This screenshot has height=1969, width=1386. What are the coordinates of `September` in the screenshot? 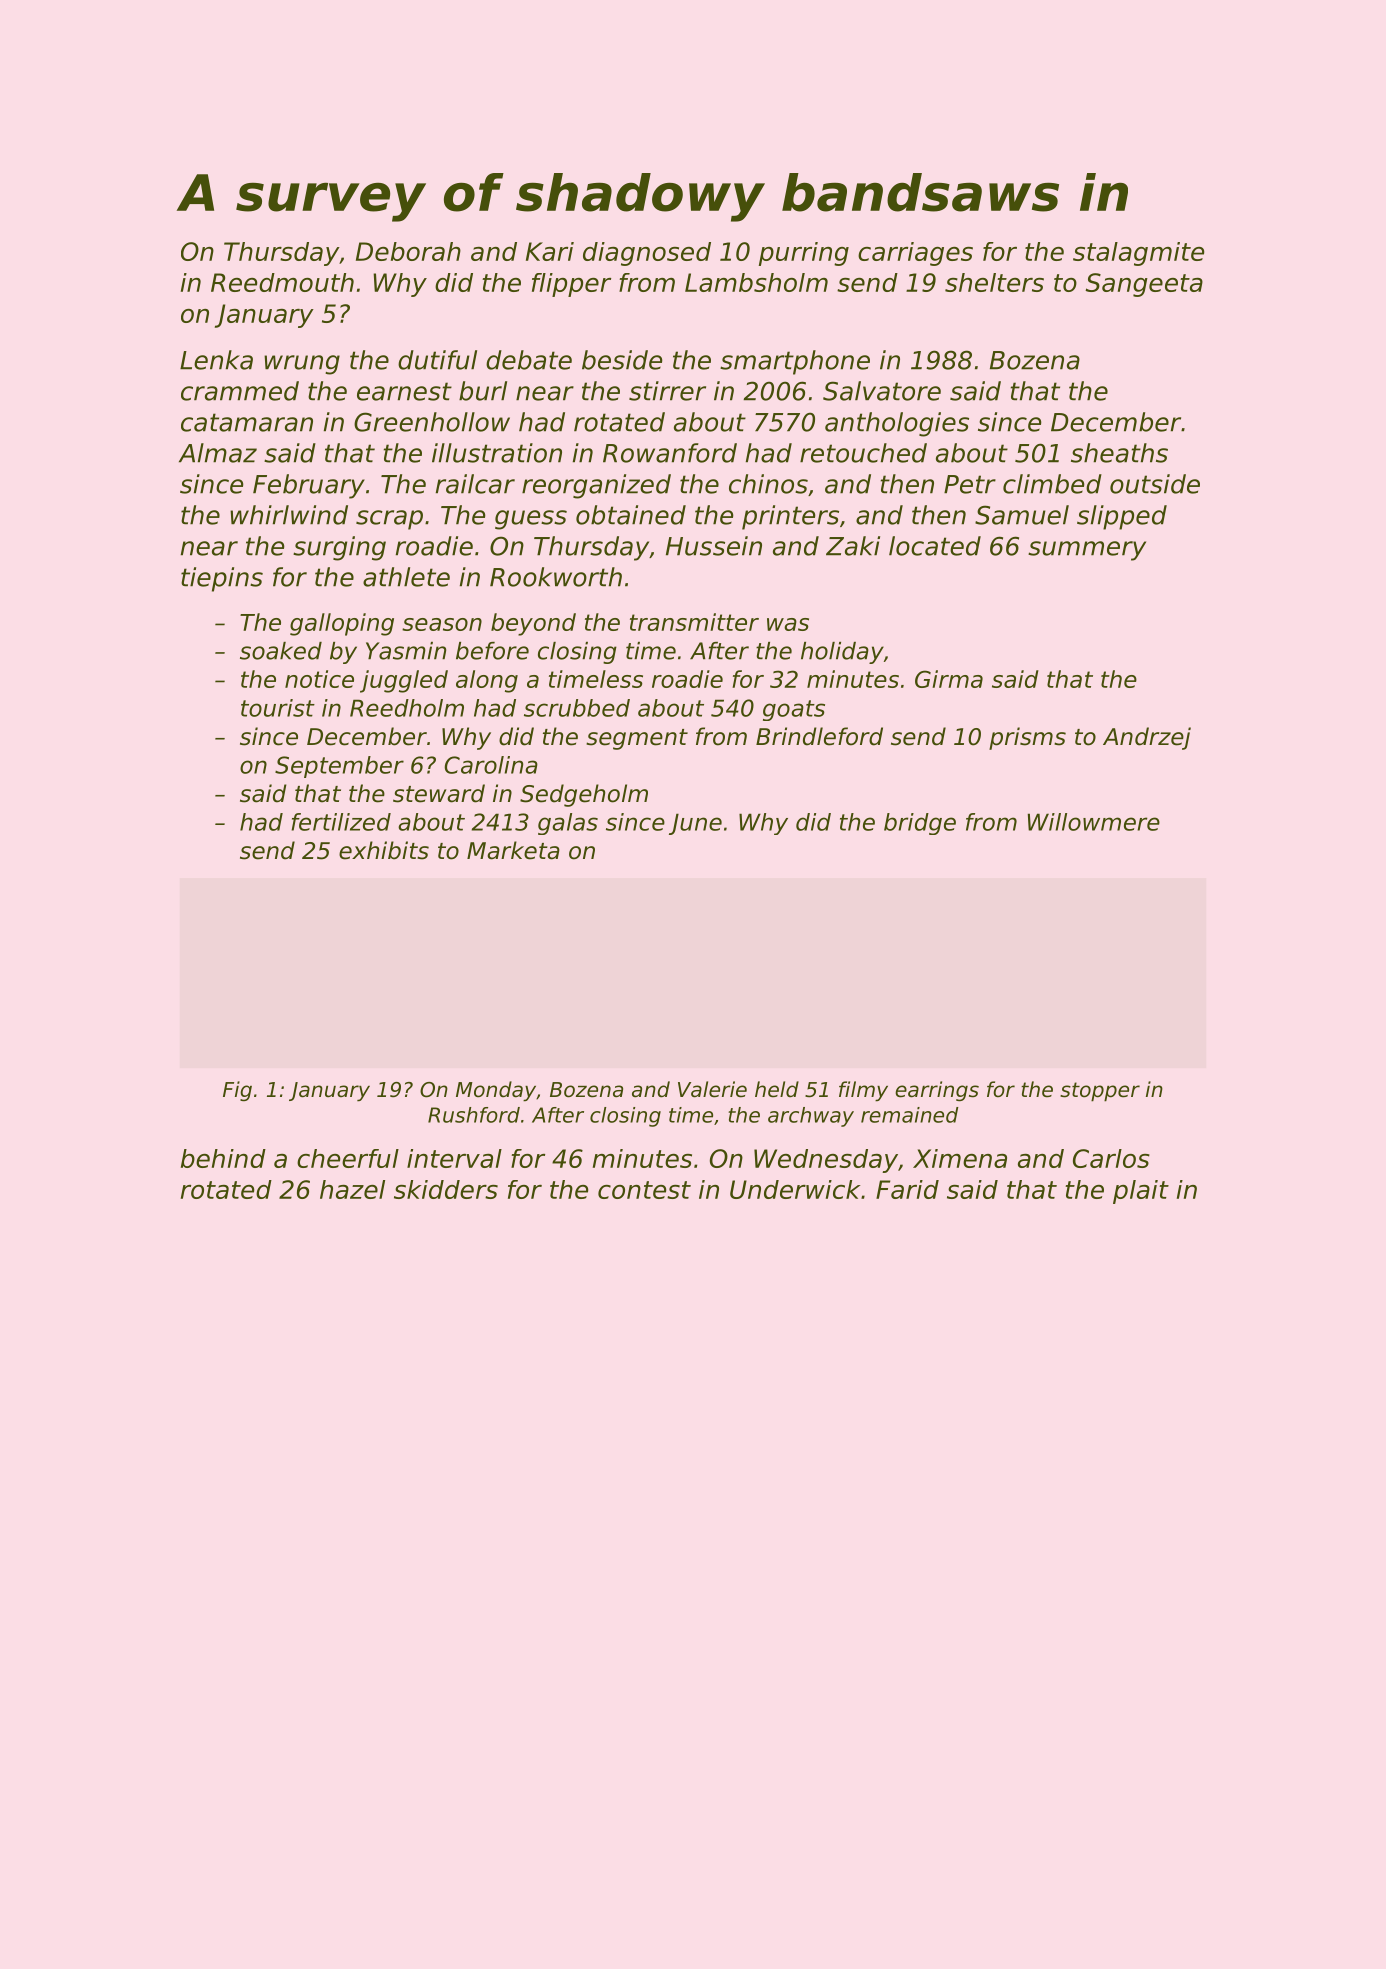 It's located at (339, 767).
